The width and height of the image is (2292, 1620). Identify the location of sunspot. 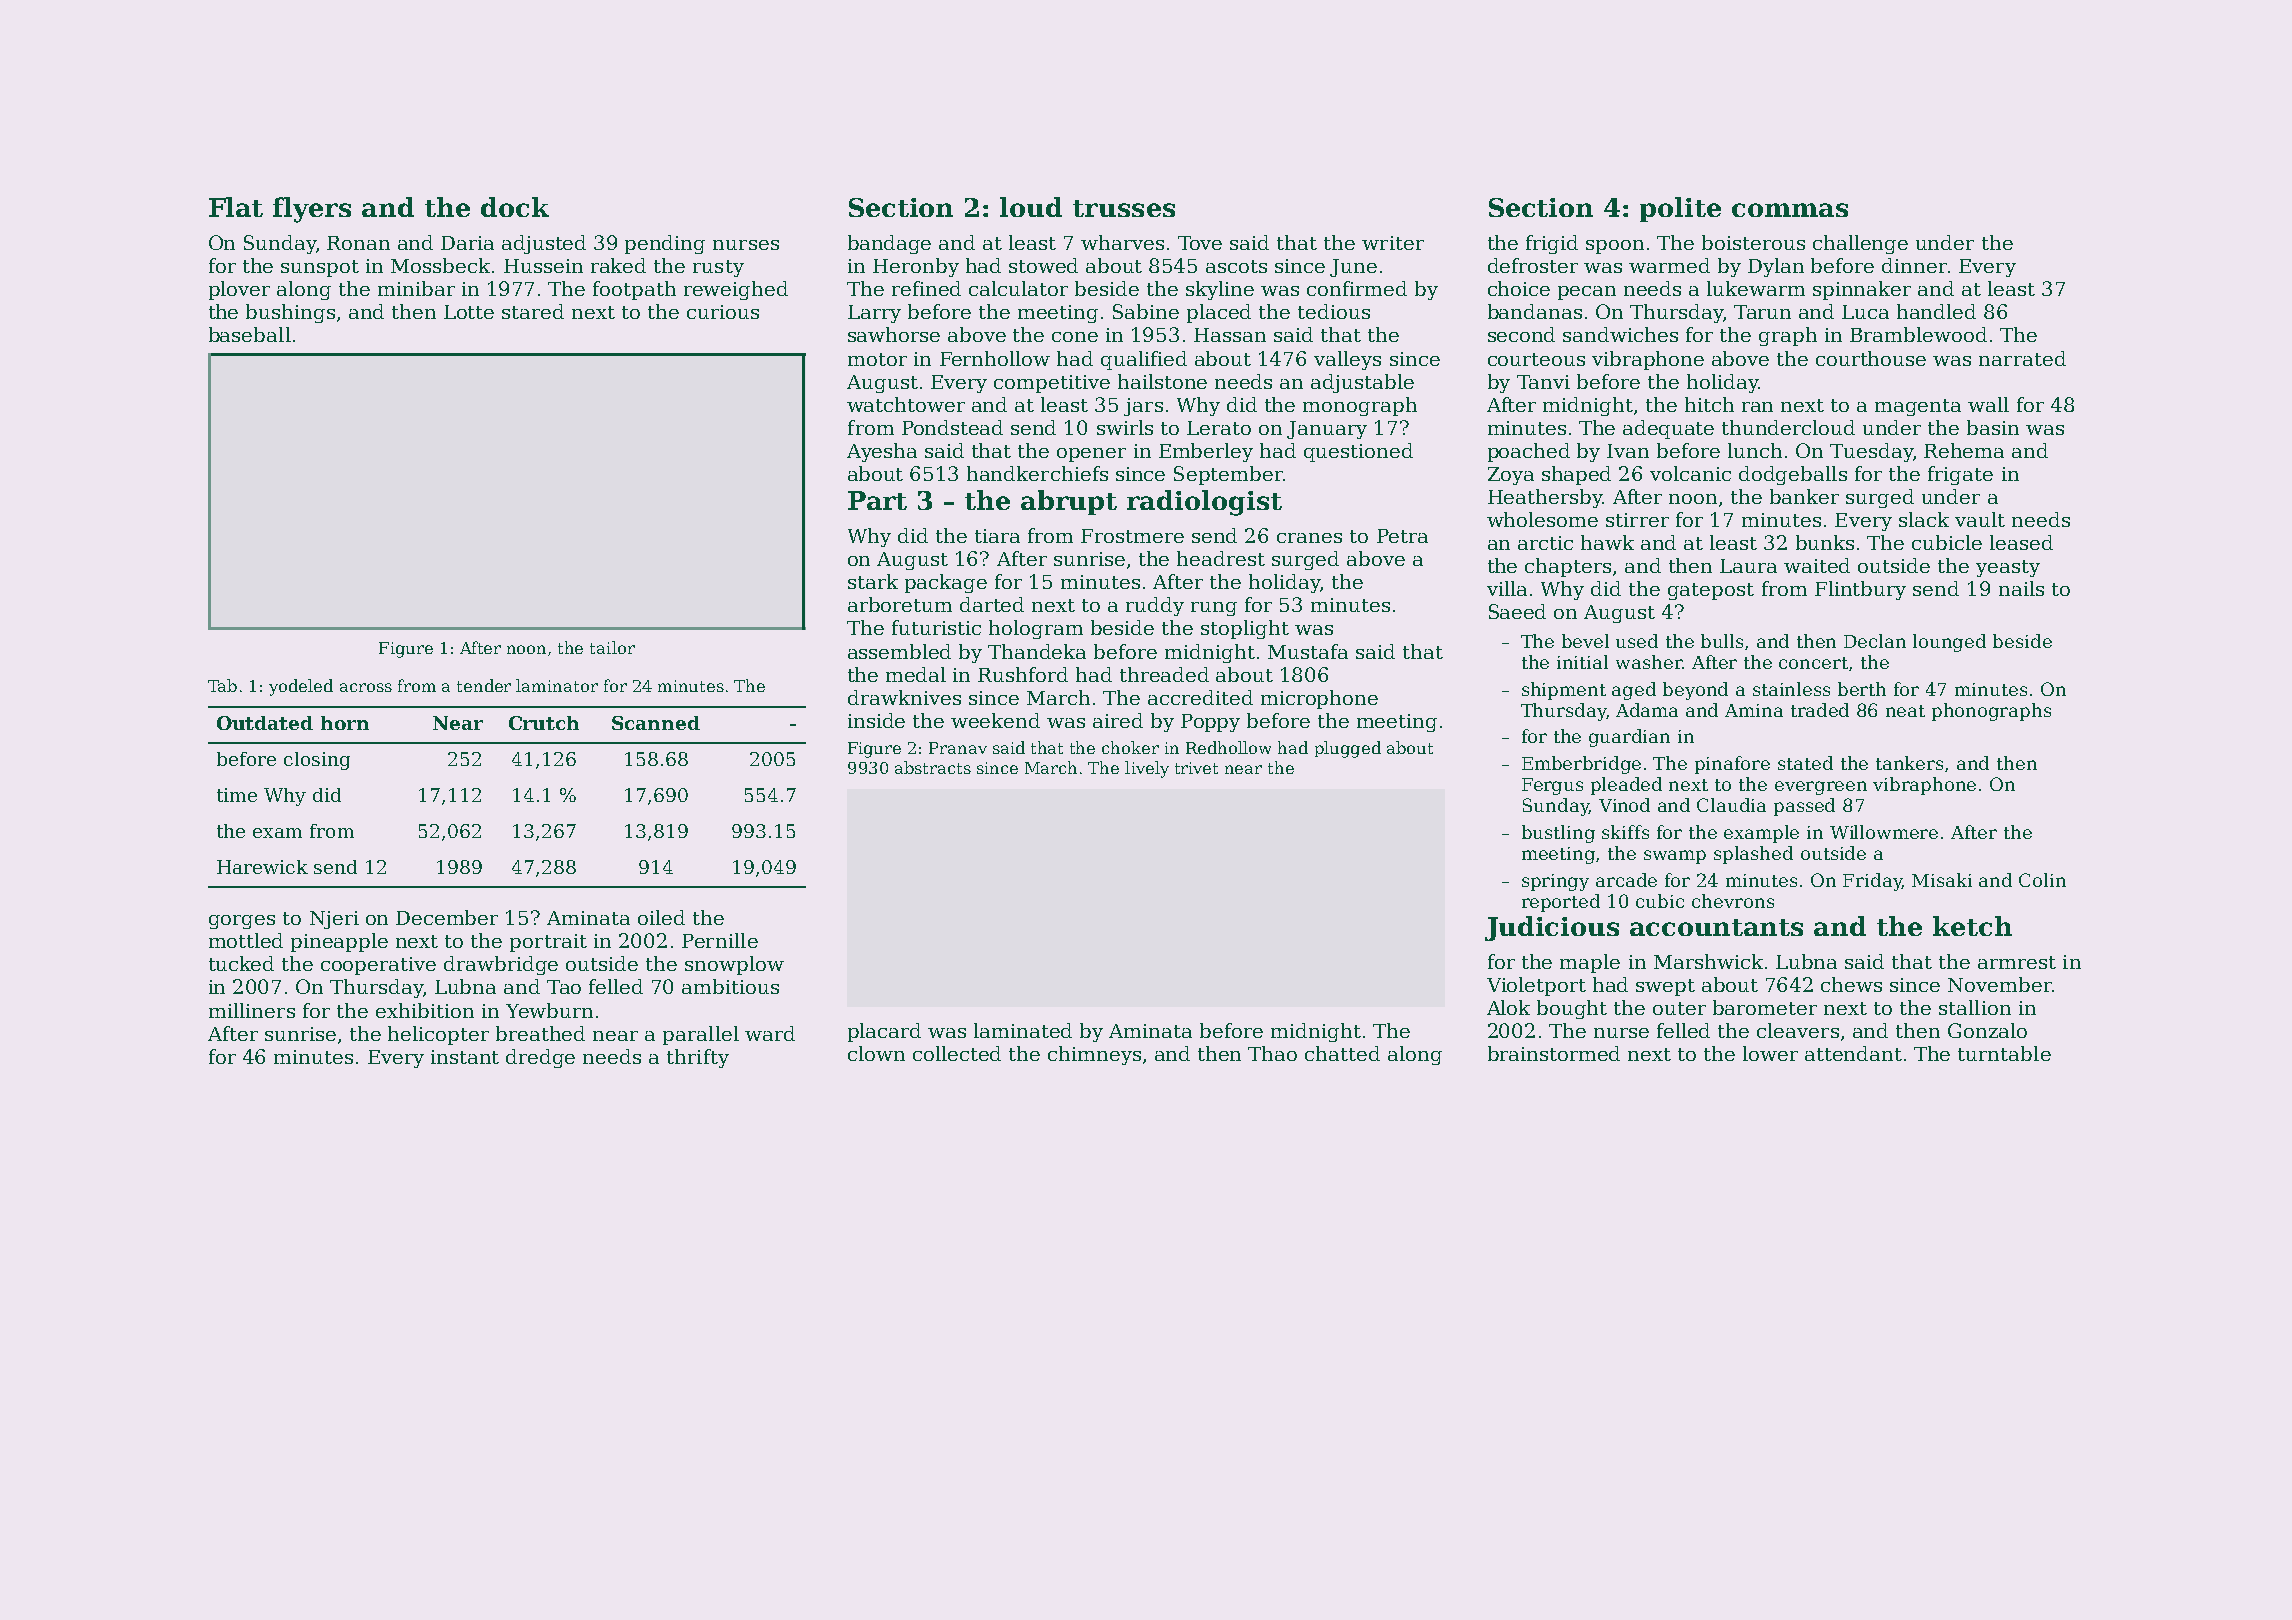
(320, 268).
